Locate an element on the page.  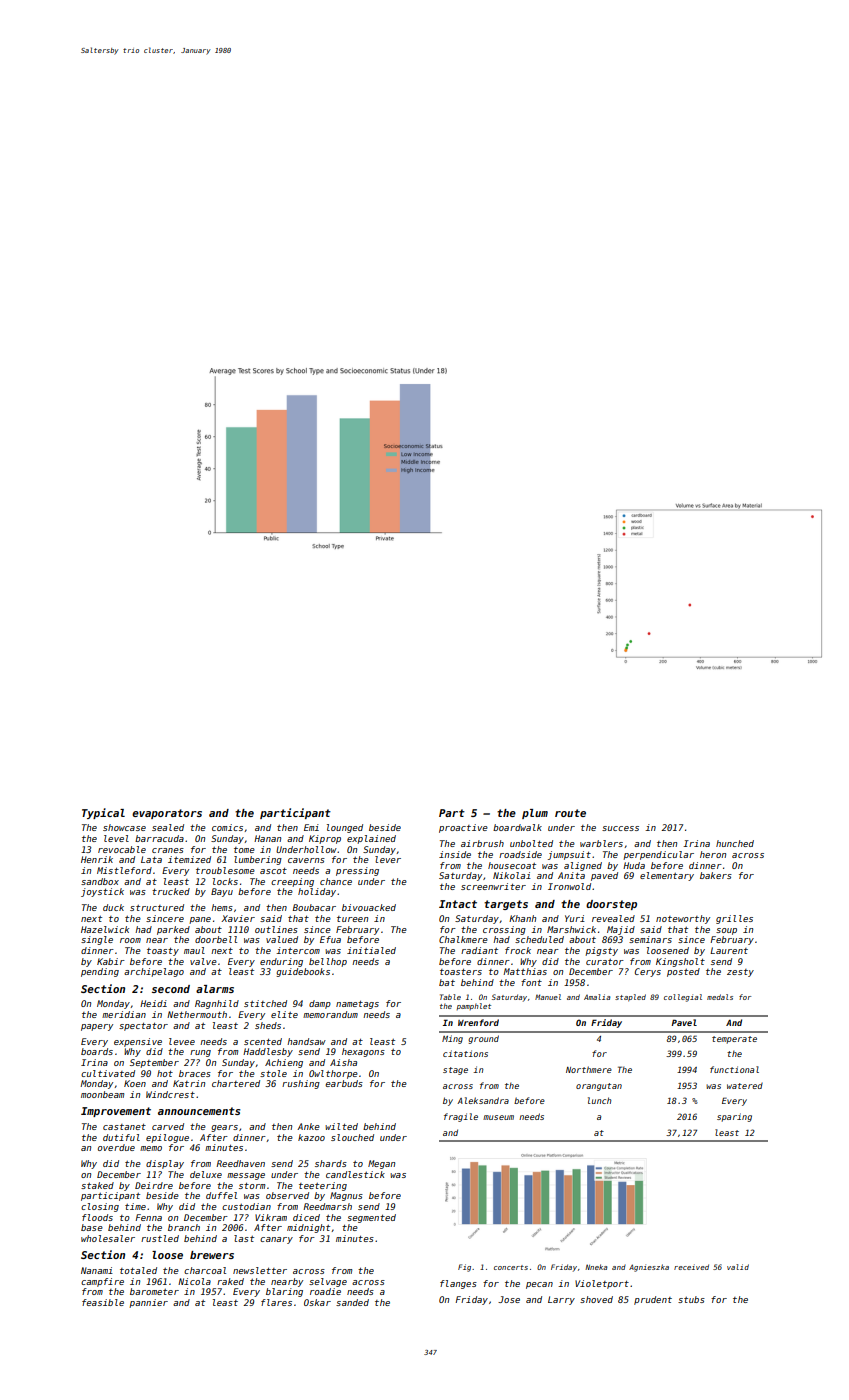
grilles is located at coordinates (734, 919).
